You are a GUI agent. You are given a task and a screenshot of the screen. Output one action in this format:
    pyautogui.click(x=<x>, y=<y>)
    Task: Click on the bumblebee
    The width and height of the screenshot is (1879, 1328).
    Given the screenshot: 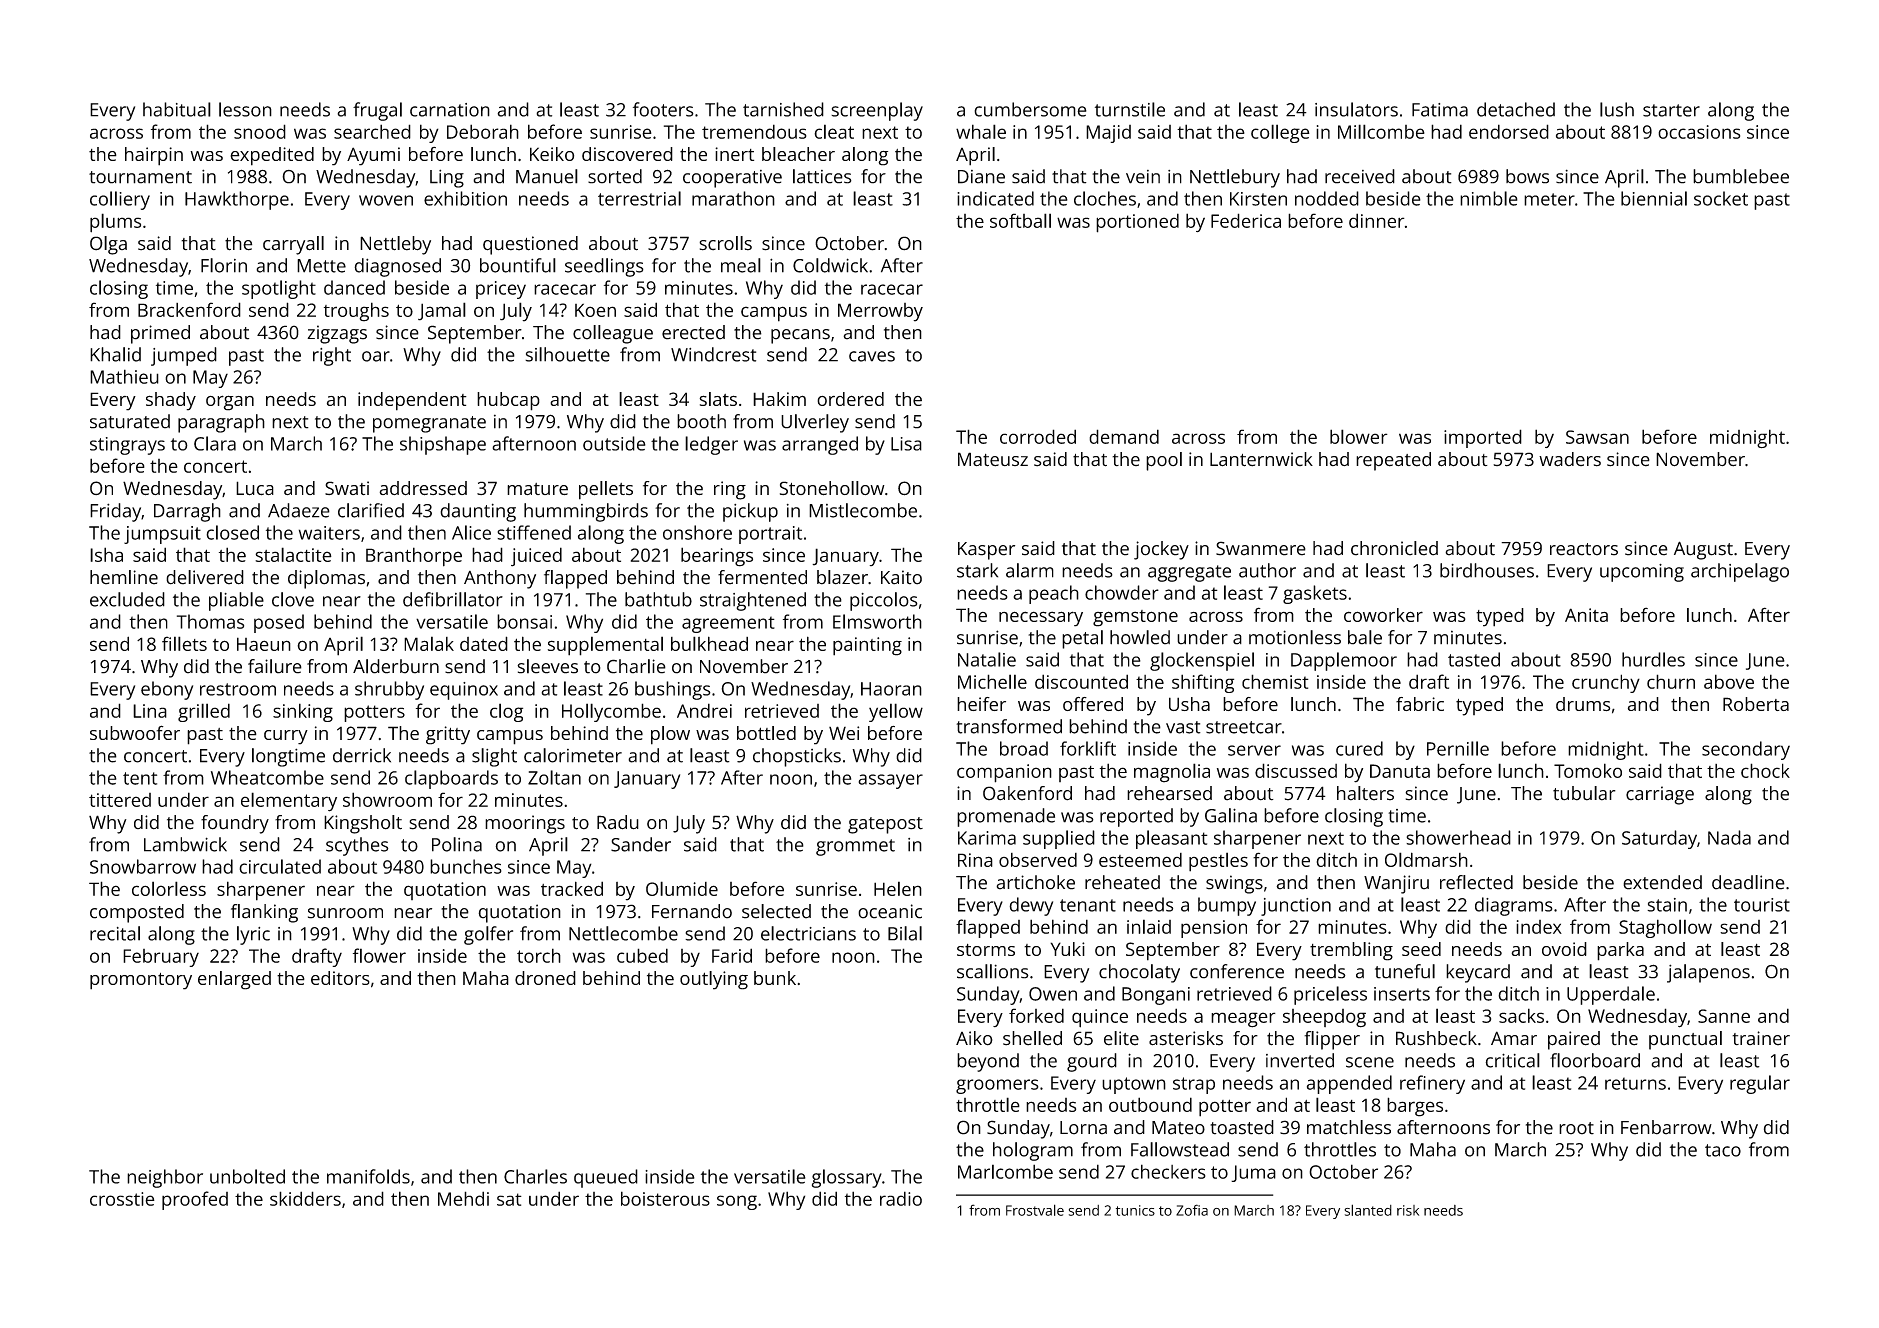 What is the action you would take?
    pyautogui.click(x=1741, y=176)
